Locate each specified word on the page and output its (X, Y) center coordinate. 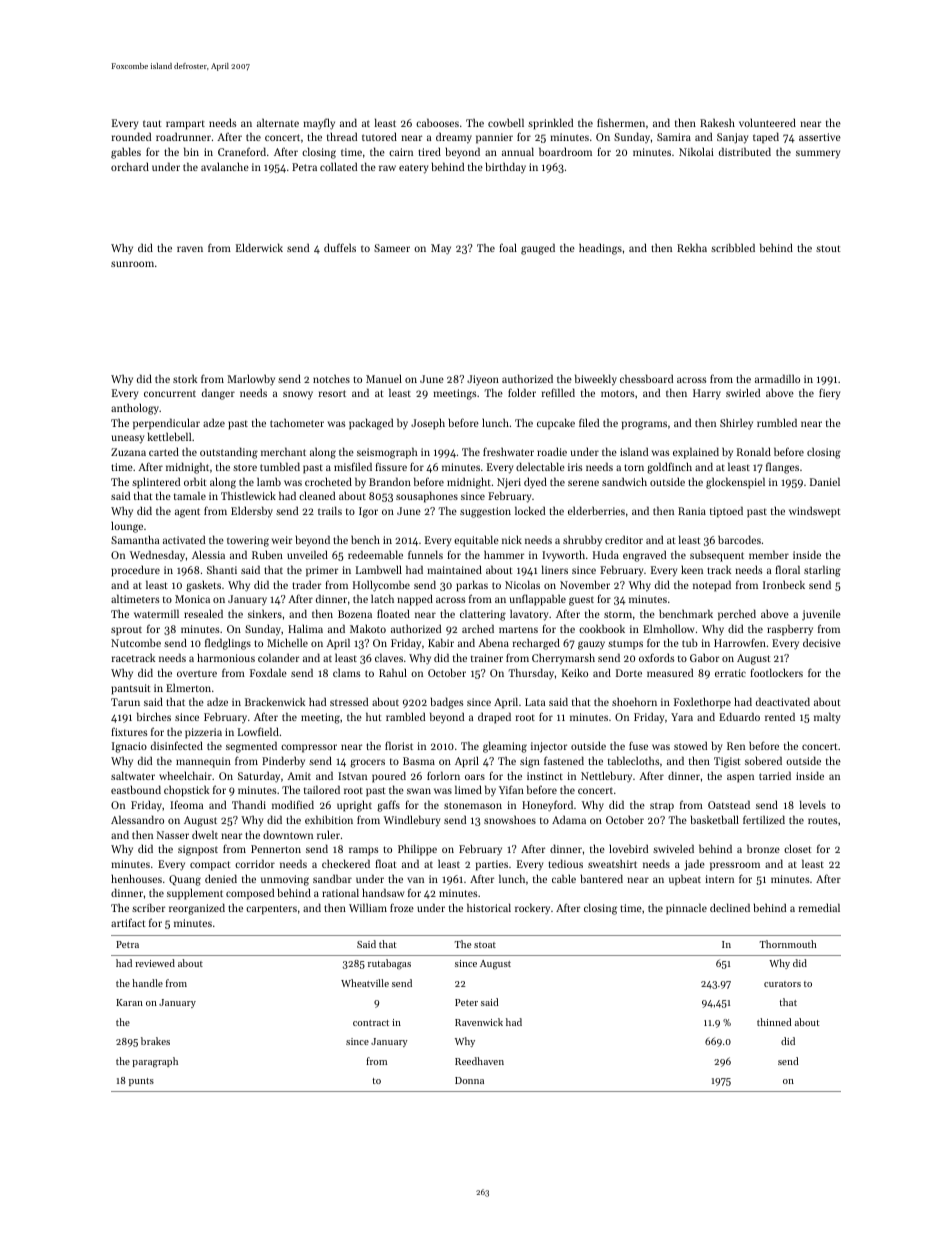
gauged (538, 249)
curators (782, 984)
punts (141, 1082)
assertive (820, 137)
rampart (185, 125)
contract (371, 1023)
